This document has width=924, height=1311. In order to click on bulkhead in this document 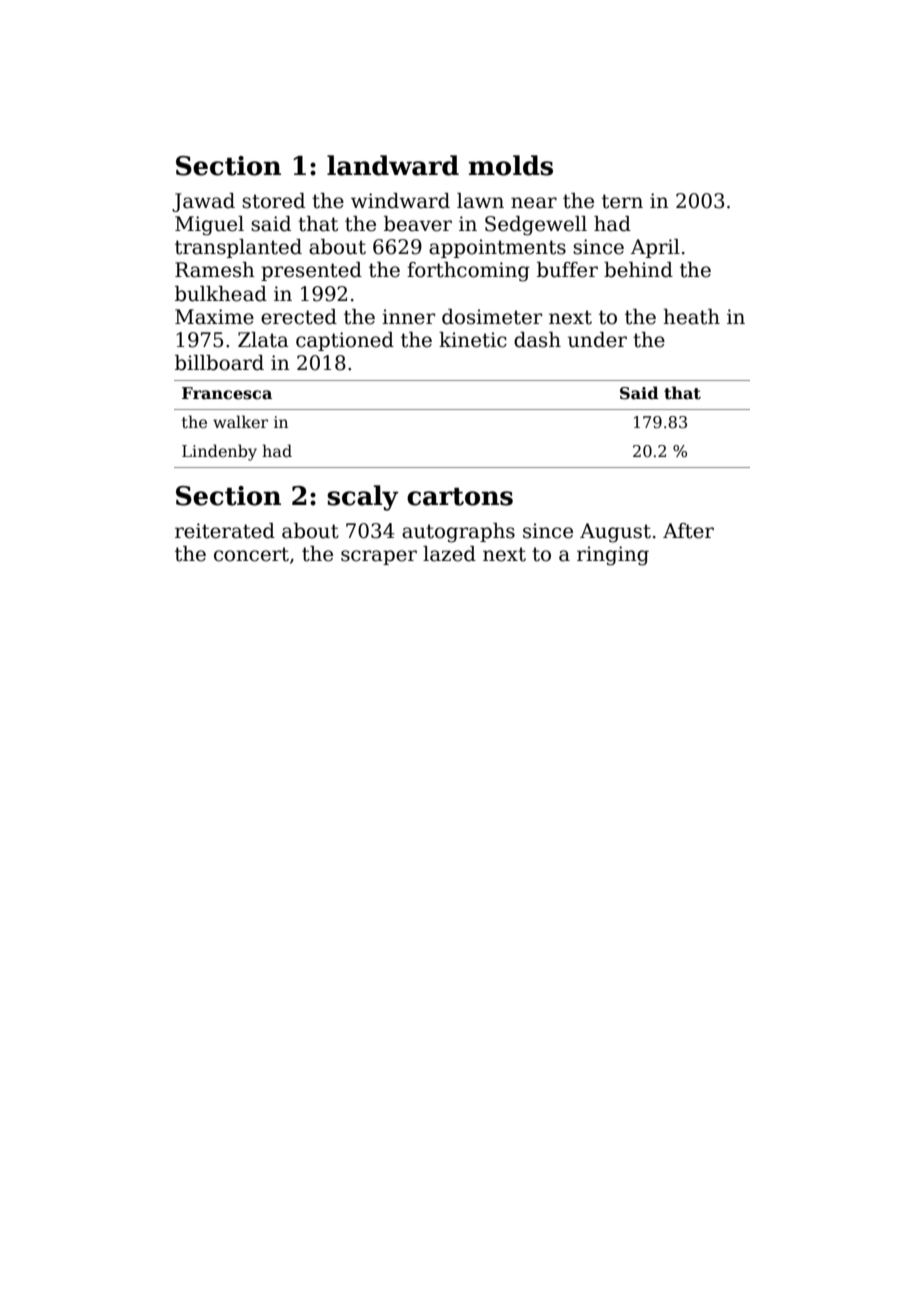, I will do `click(221, 294)`.
